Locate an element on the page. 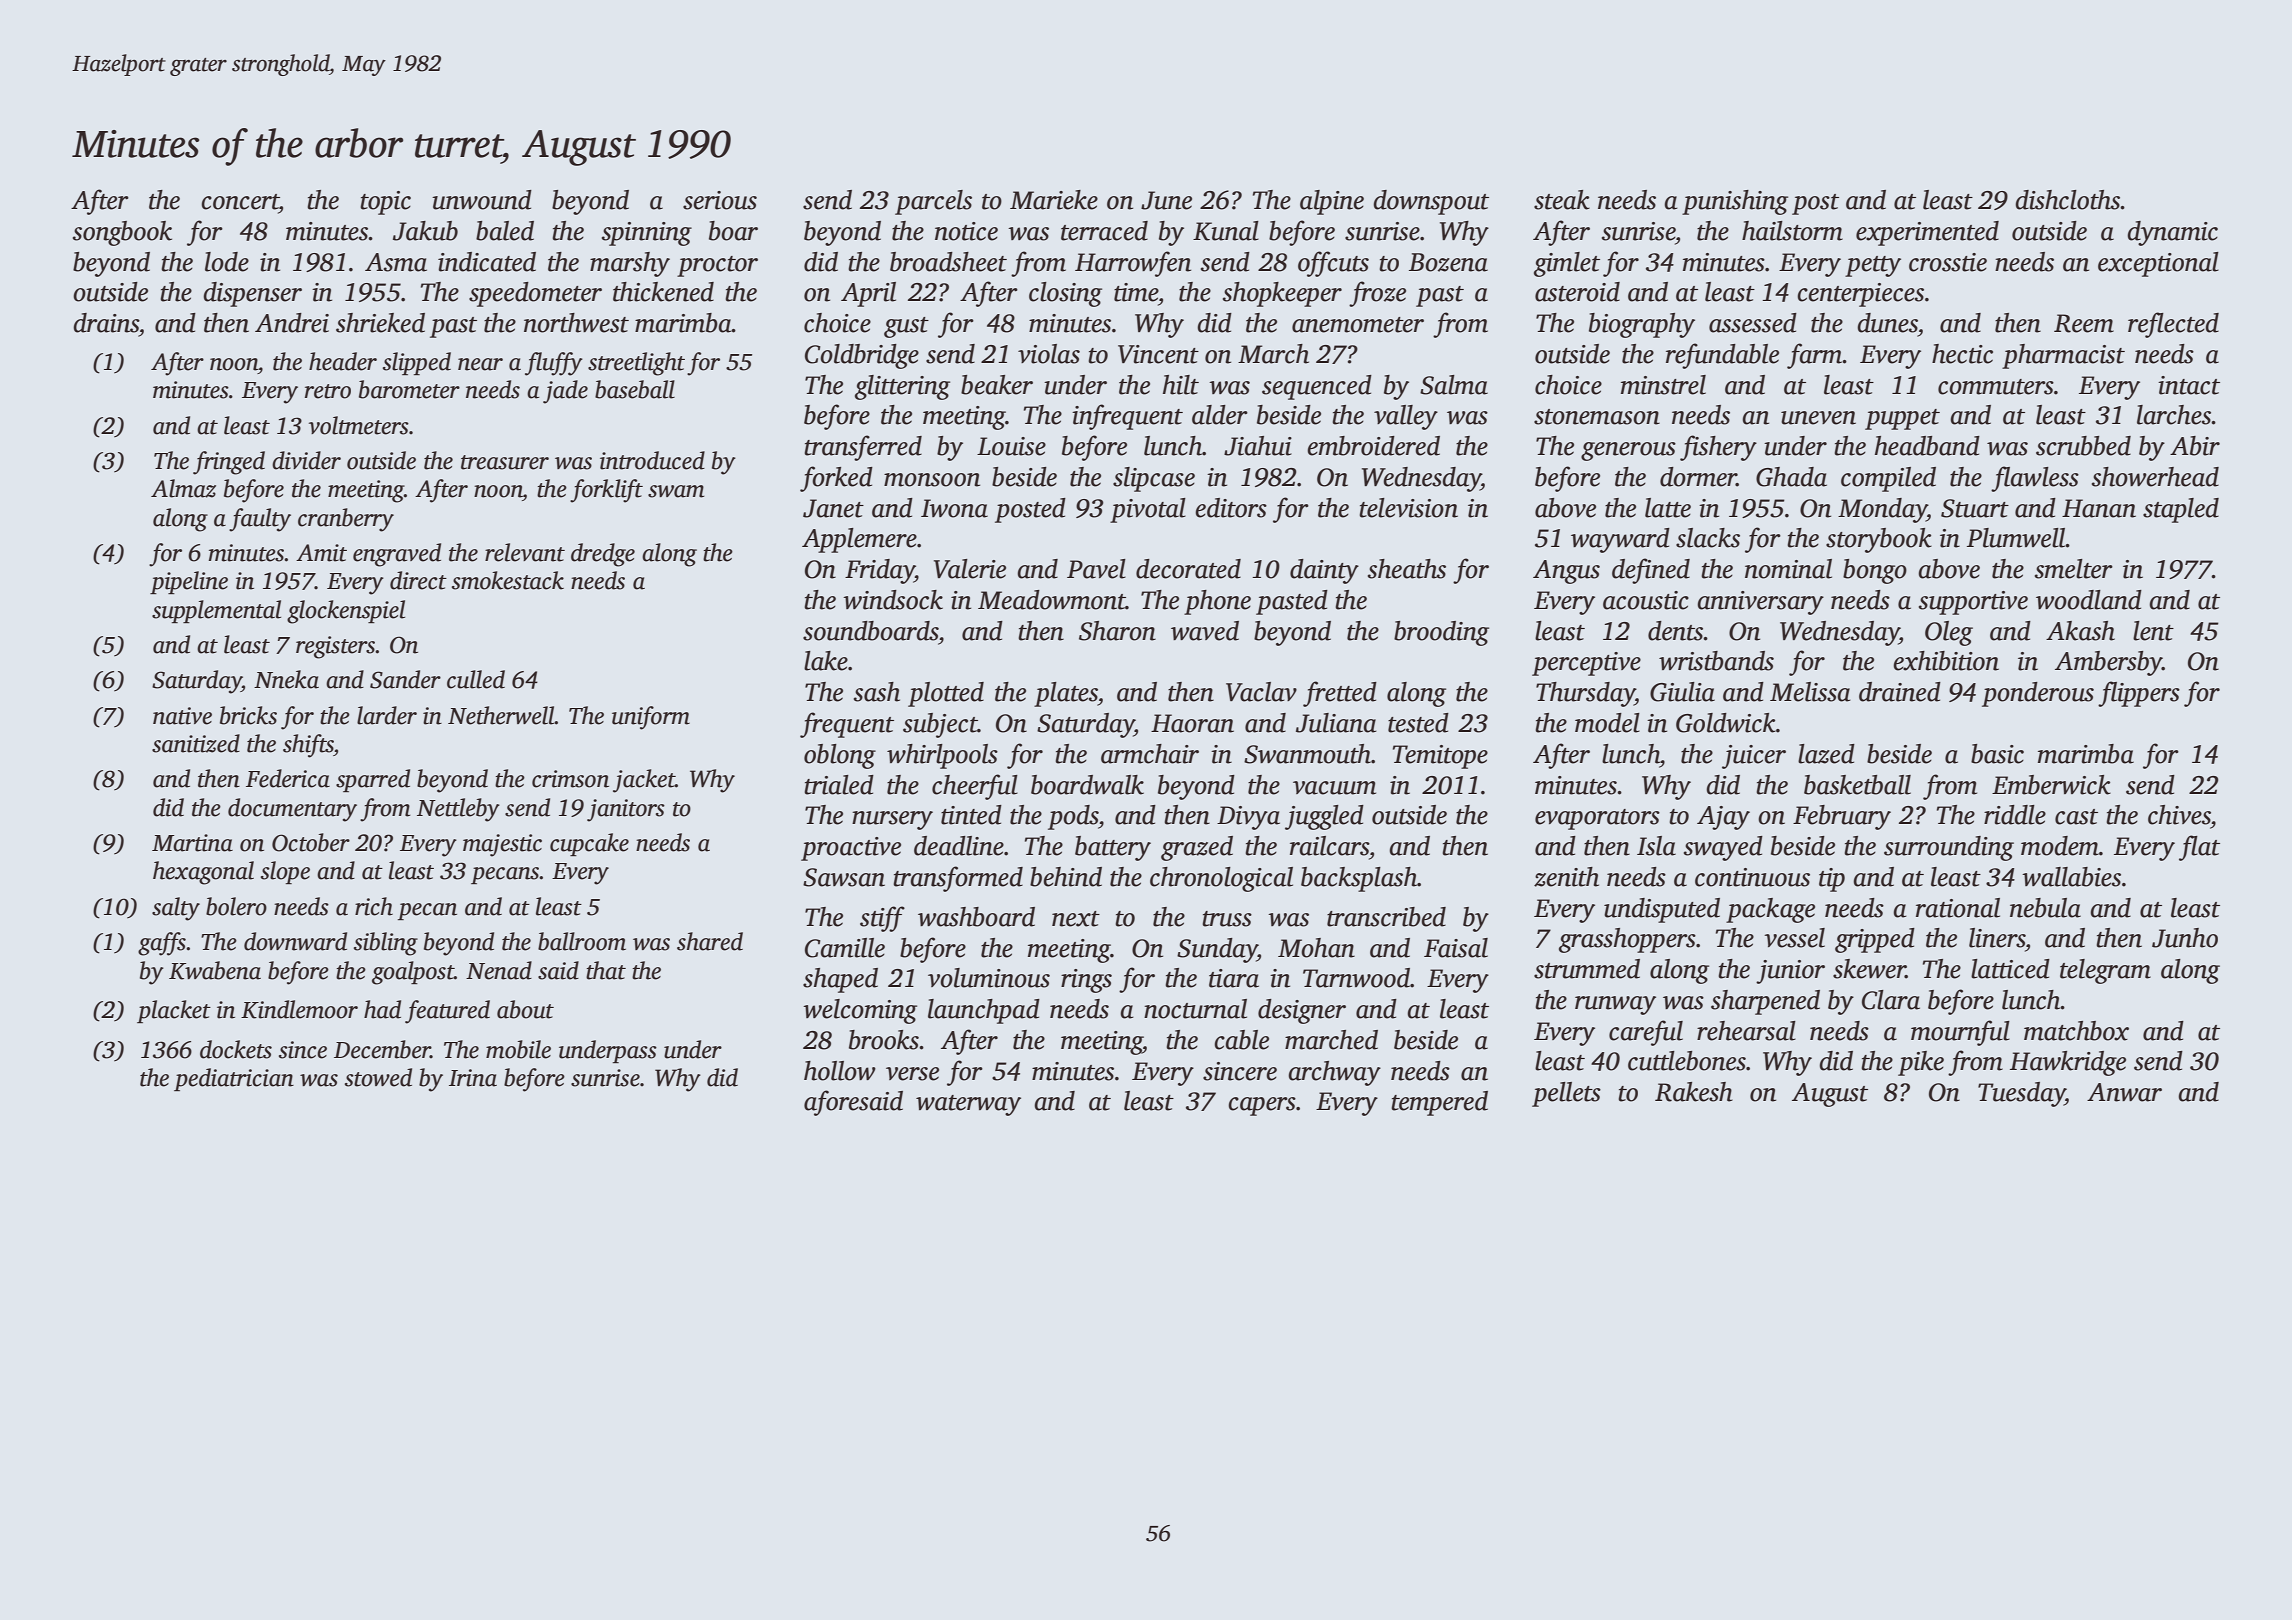  Louise is located at coordinates (1011, 446).
